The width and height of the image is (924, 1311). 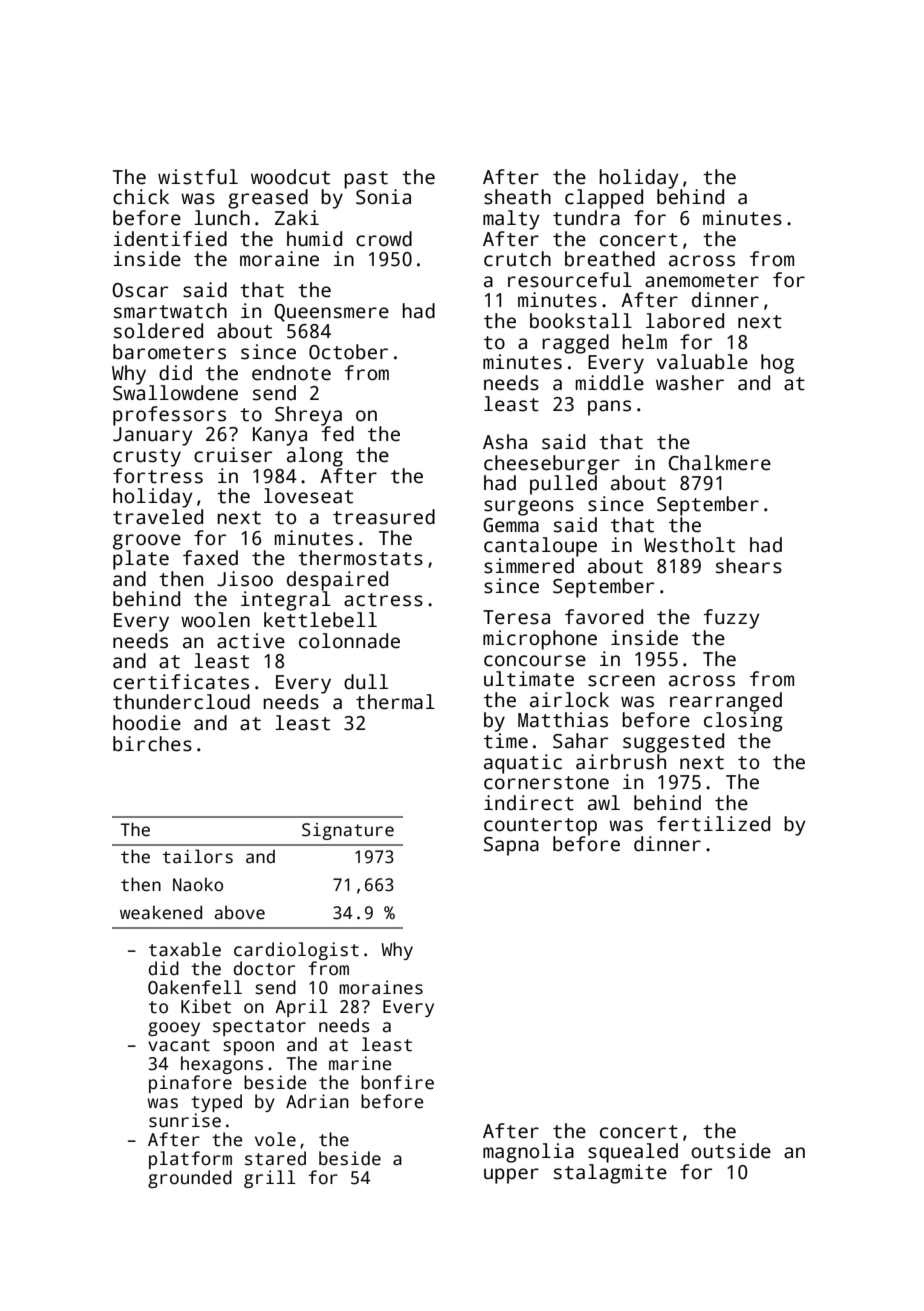 I want to click on woodcut, so click(x=290, y=177).
